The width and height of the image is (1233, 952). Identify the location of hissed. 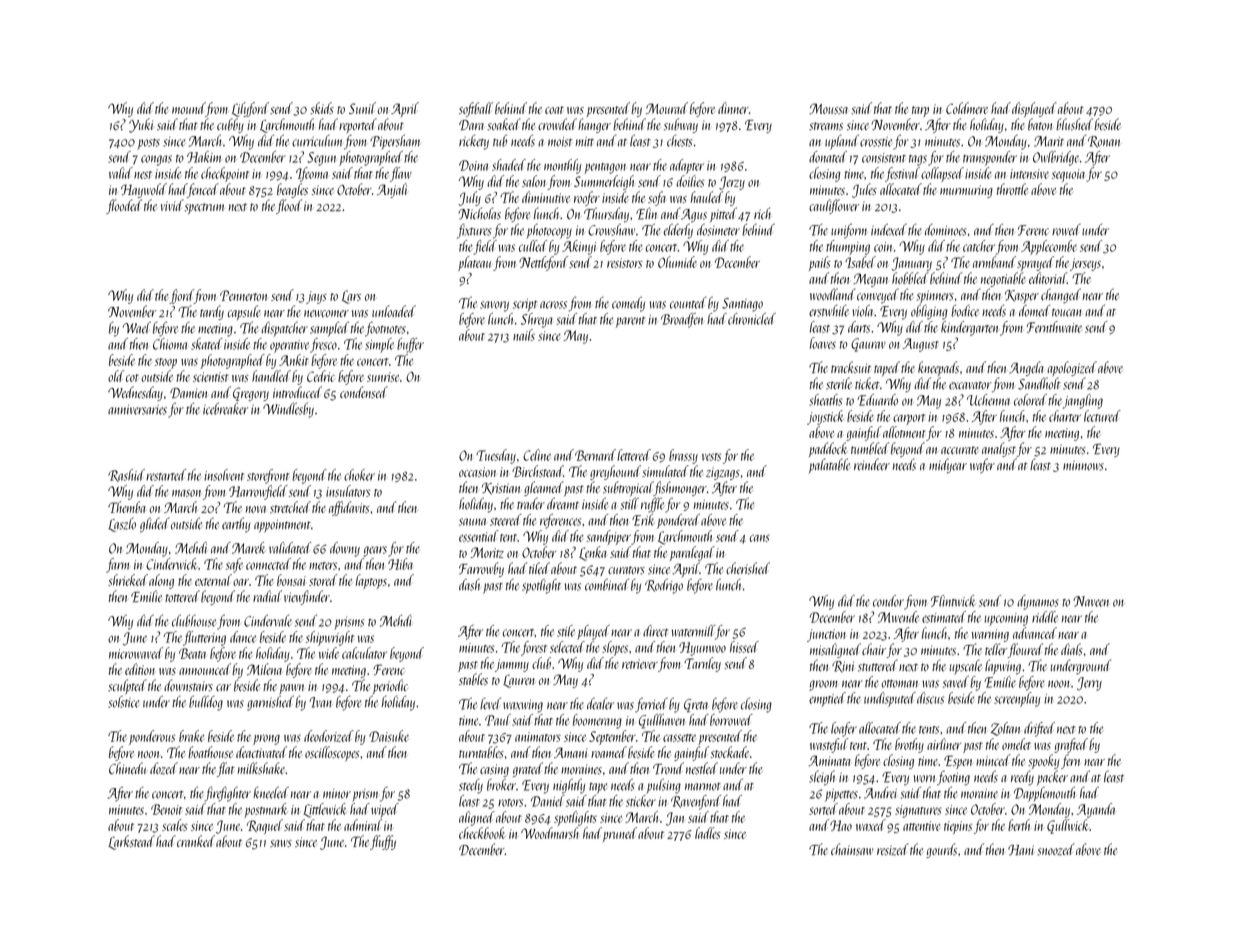
(744, 647).
